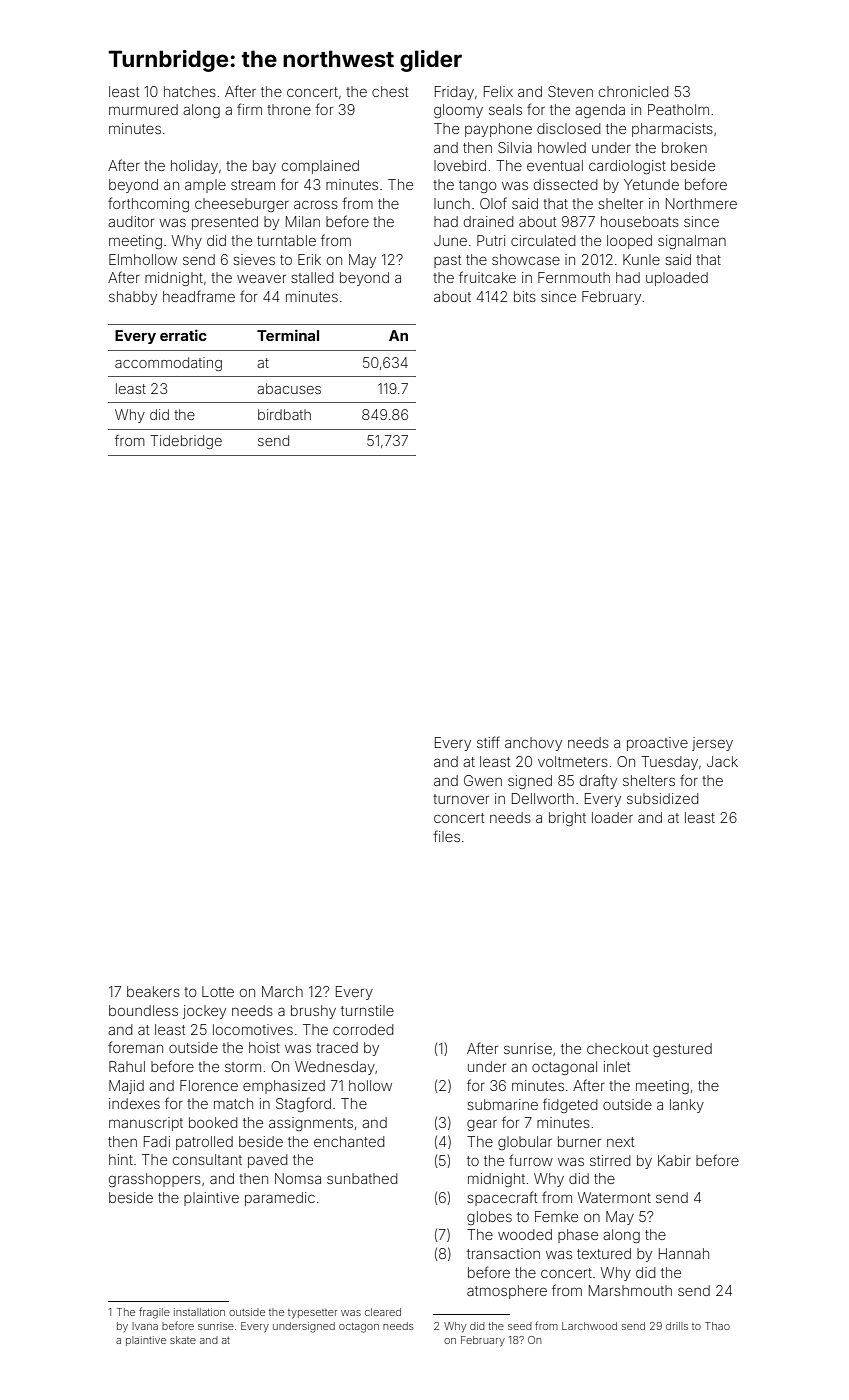 This screenshot has height=1400, width=849. I want to click on abacuses, so click(289, 388).
